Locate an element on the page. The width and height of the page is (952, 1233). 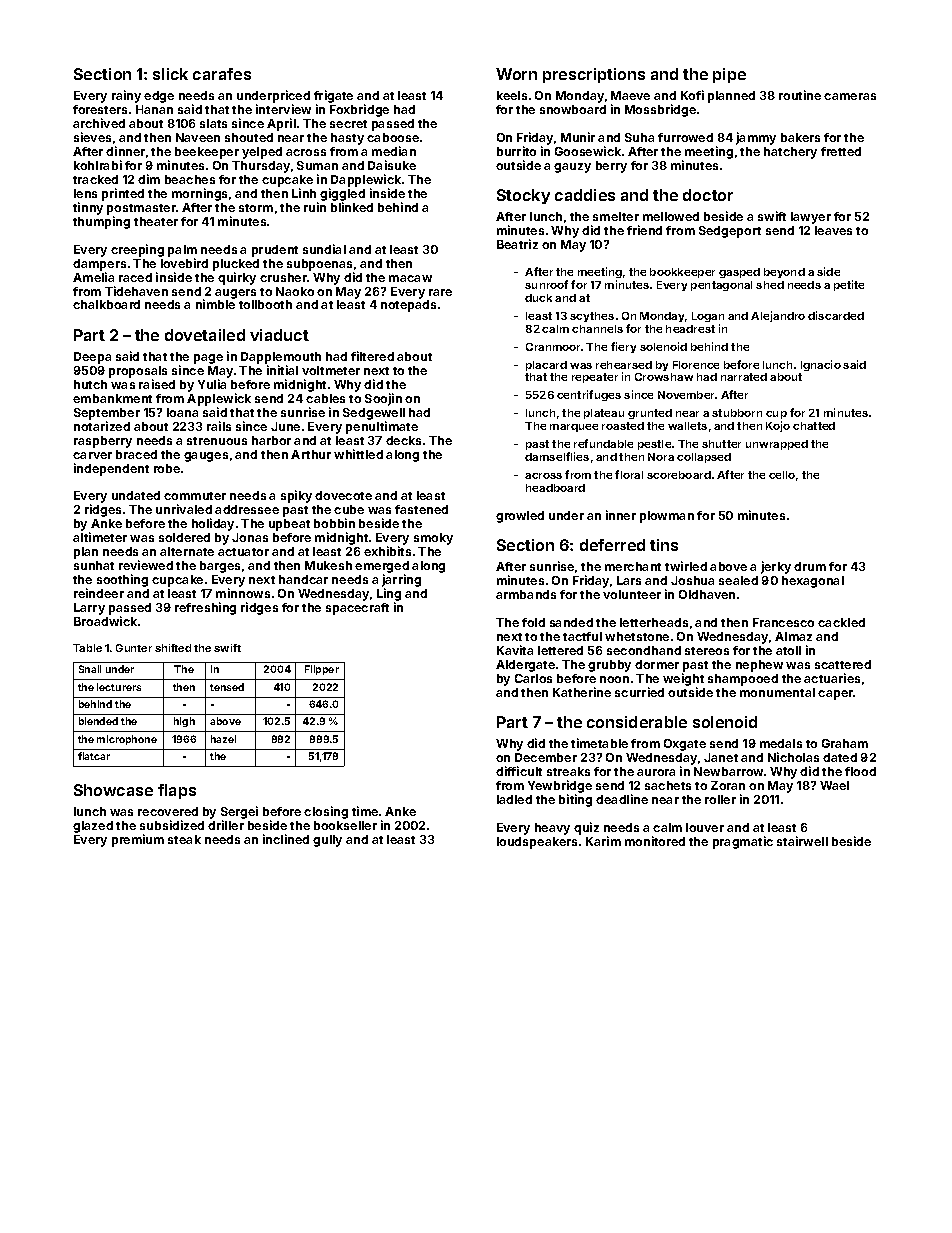
tracked is located at coordinates (95, 179).
